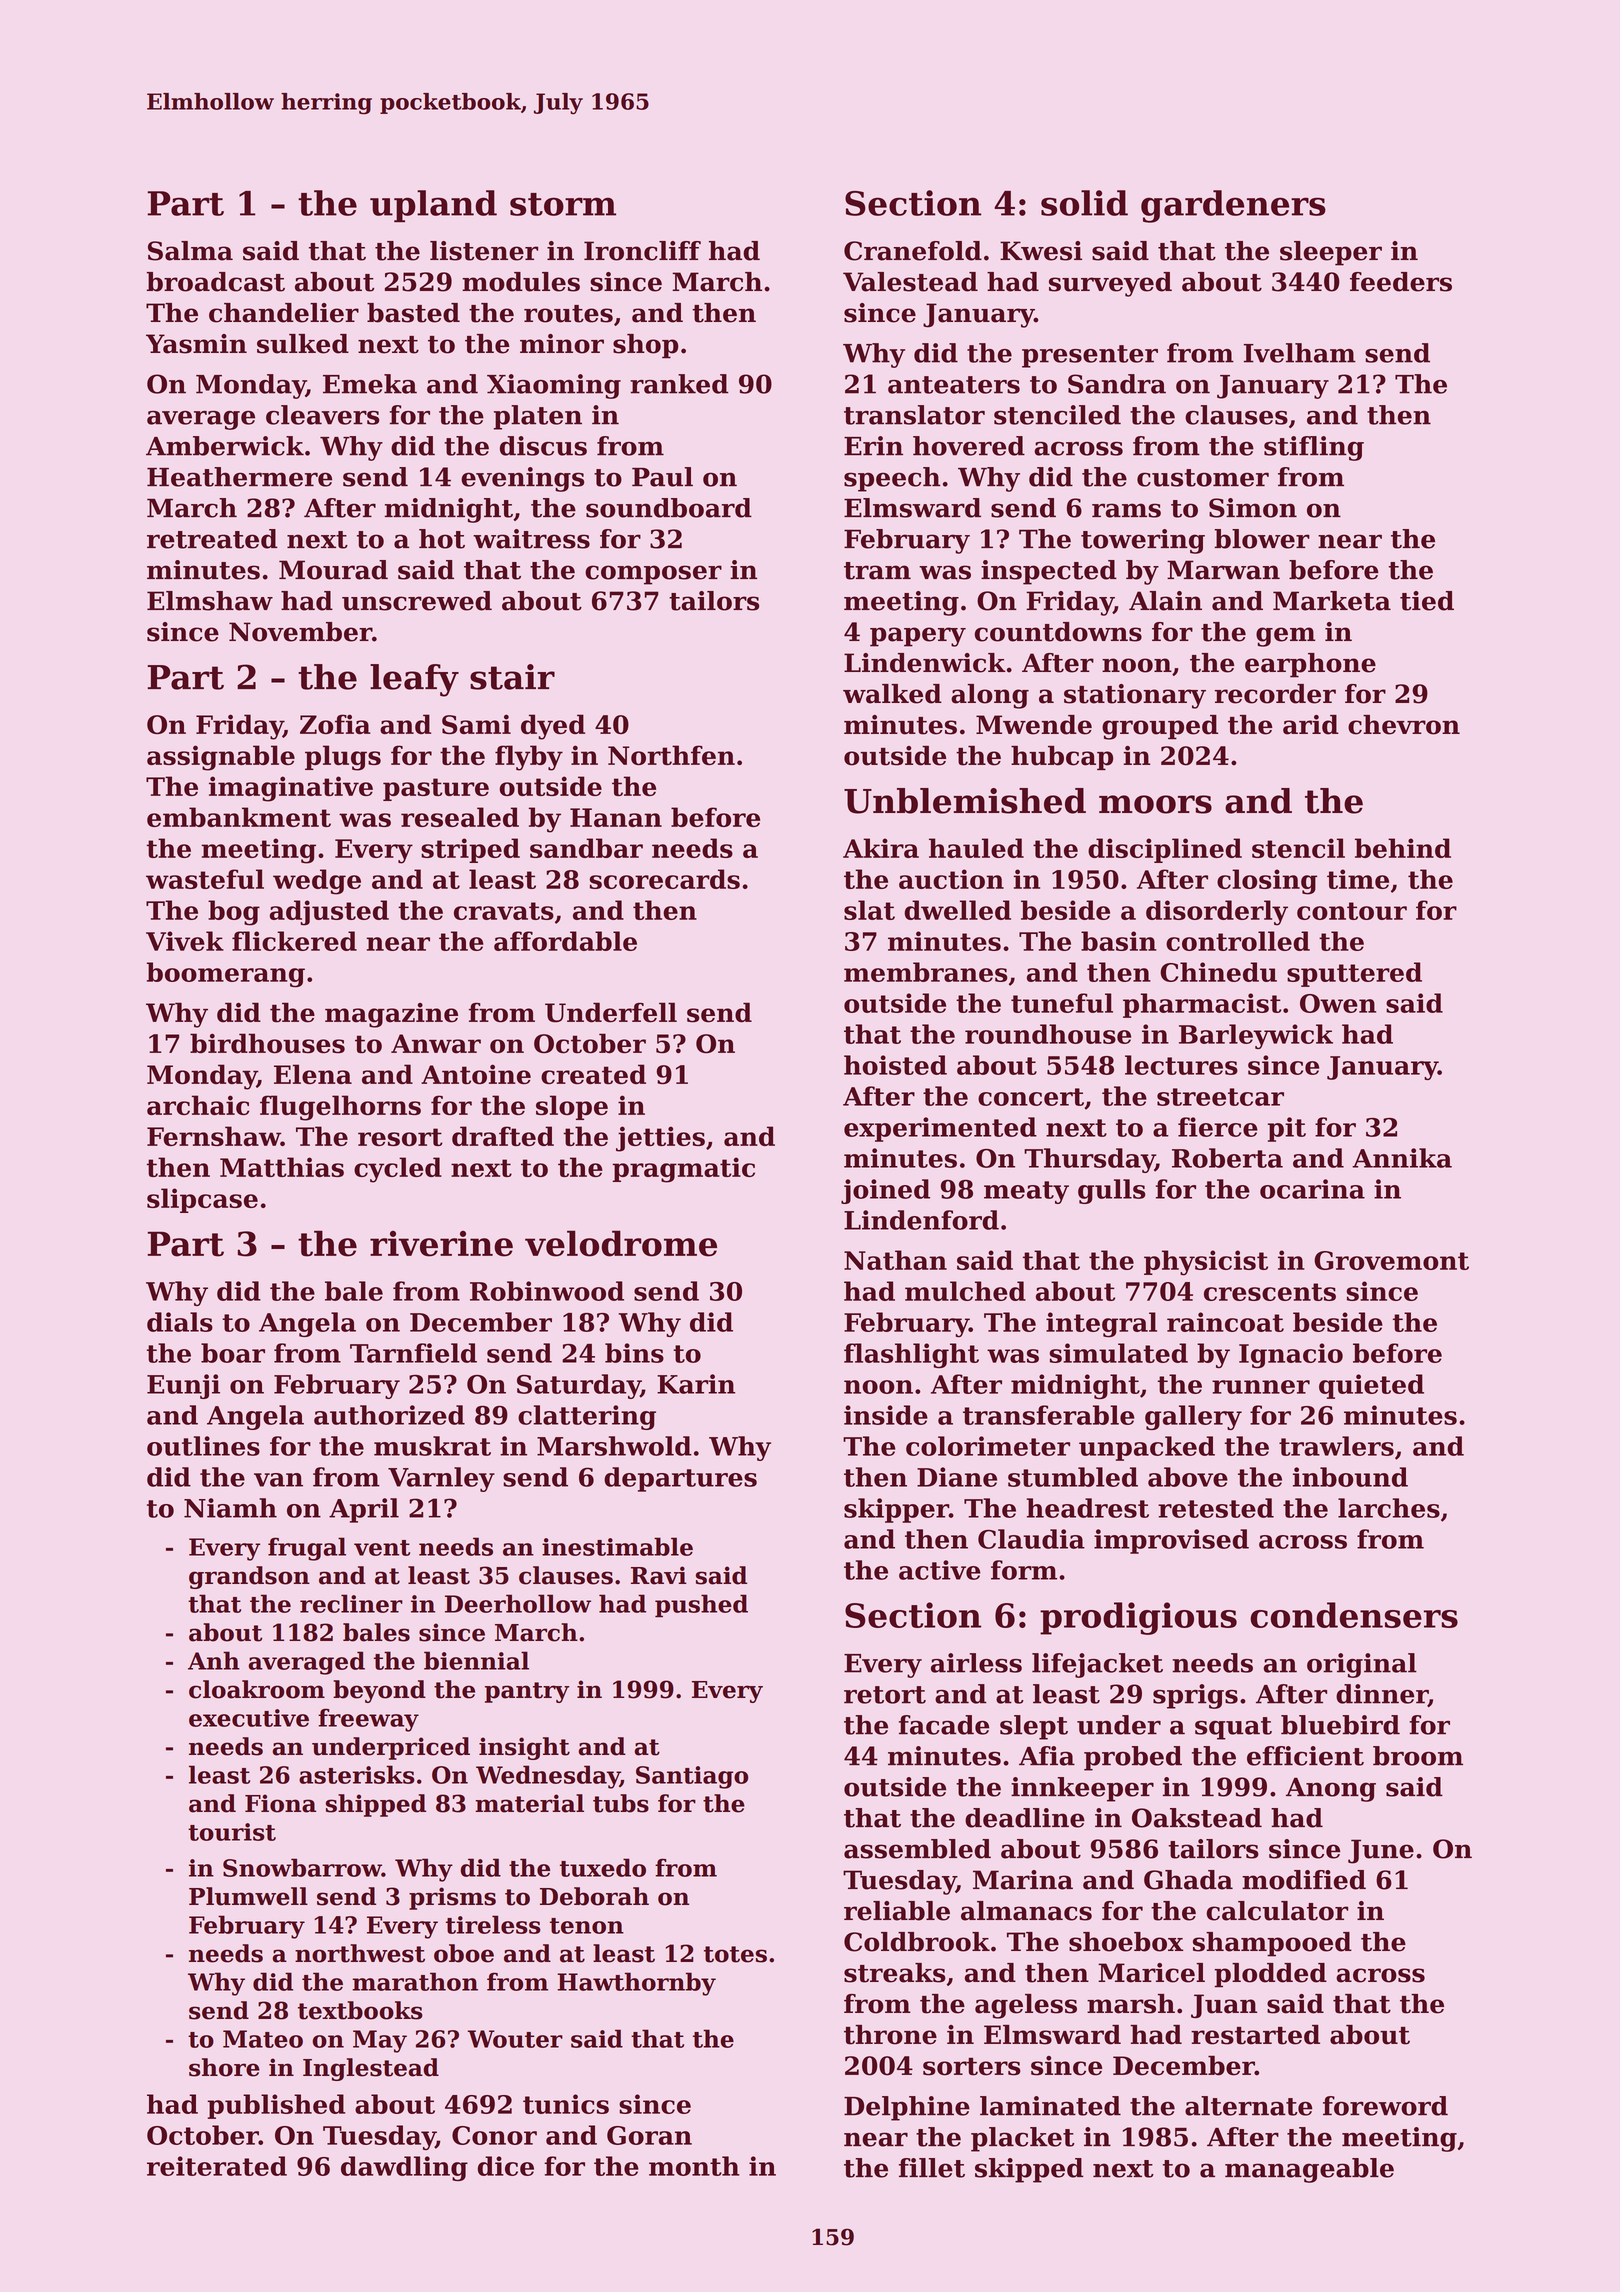  What do you see at coordinates (1256, 1036) in the document?
I see `Barleywick` at bounding box center [1256, 1036].
